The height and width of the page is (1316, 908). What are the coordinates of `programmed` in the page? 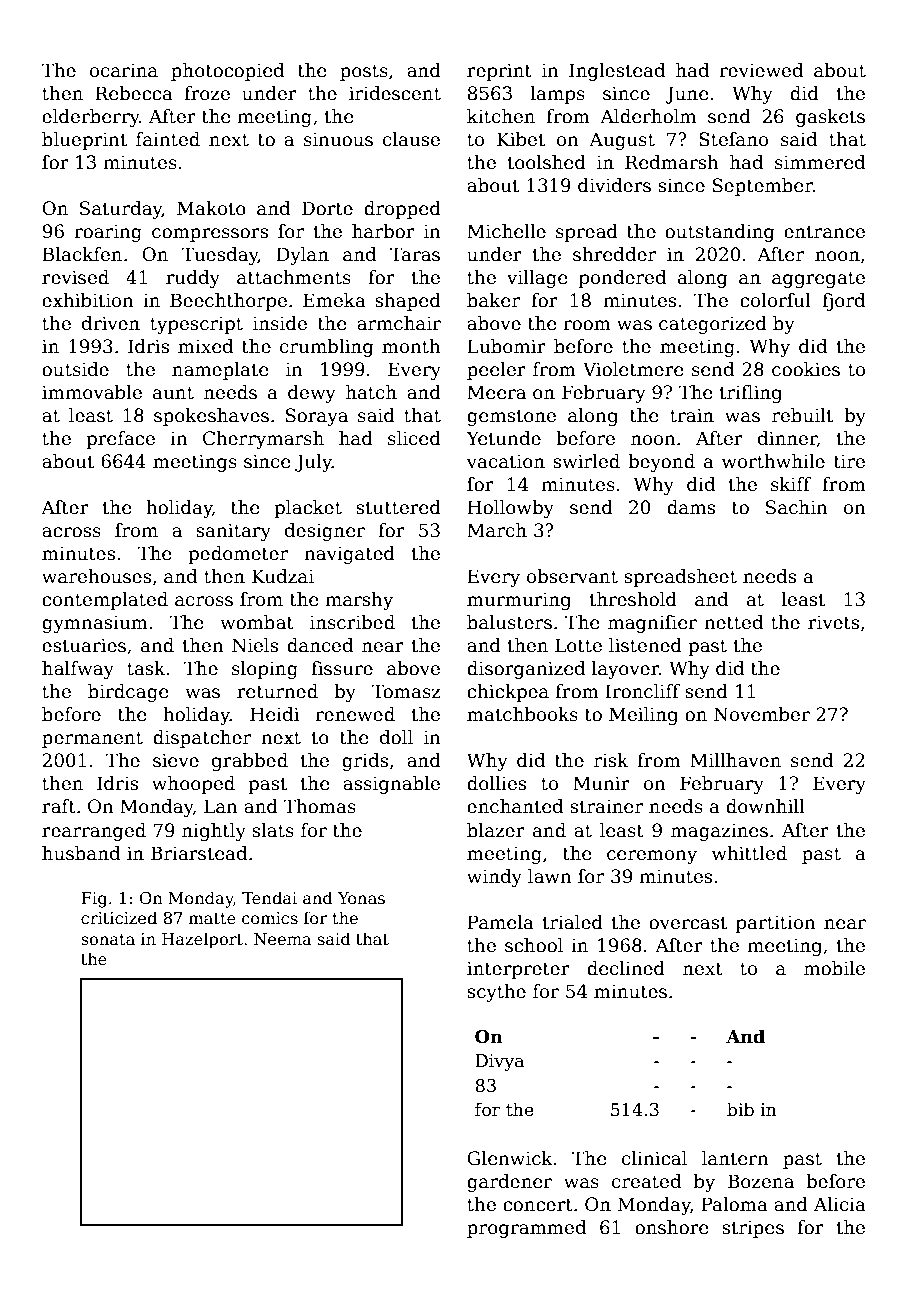 It's located at (526, 1229).
